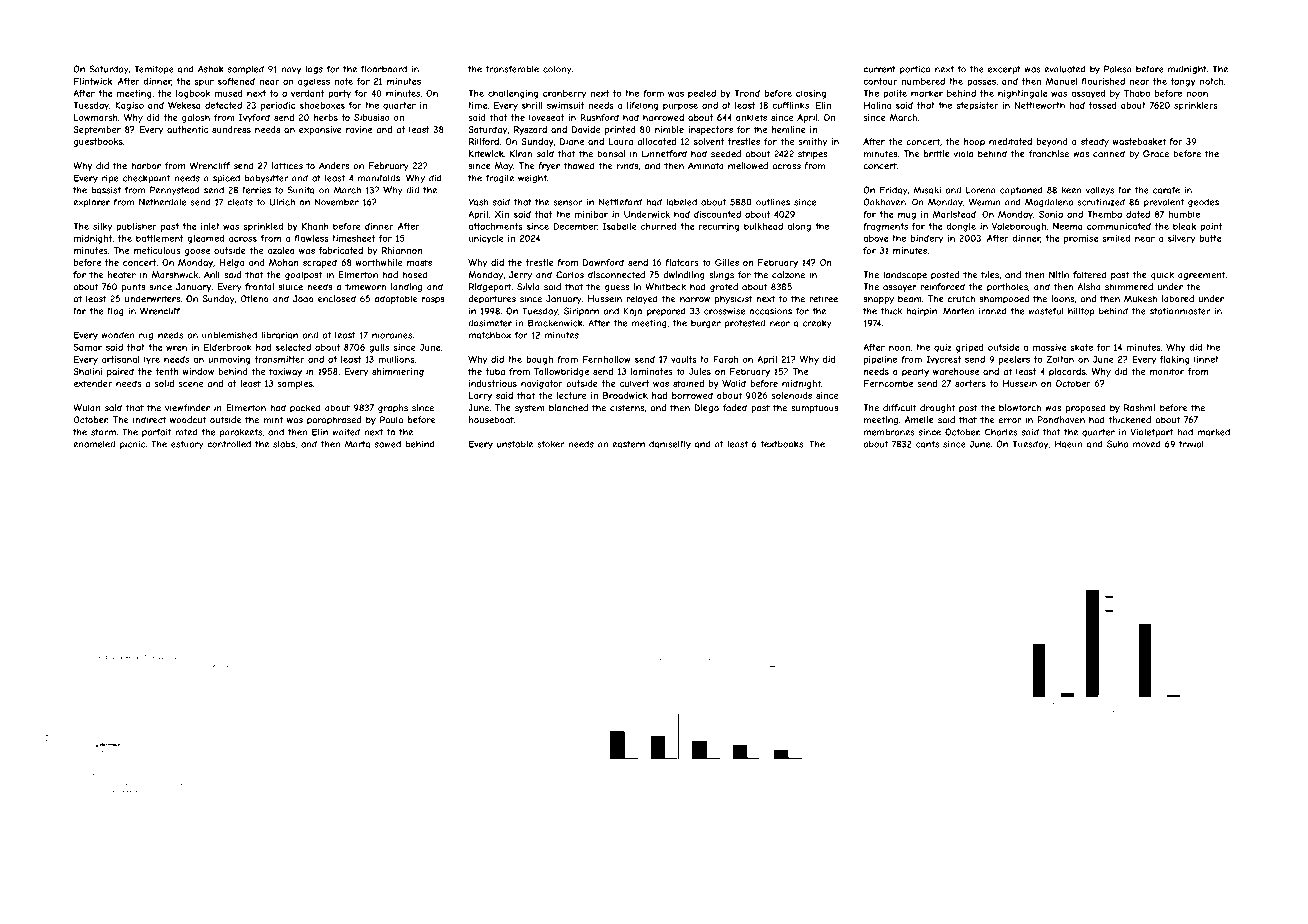  I want to click on stationmaster, so click(1180, 311).
